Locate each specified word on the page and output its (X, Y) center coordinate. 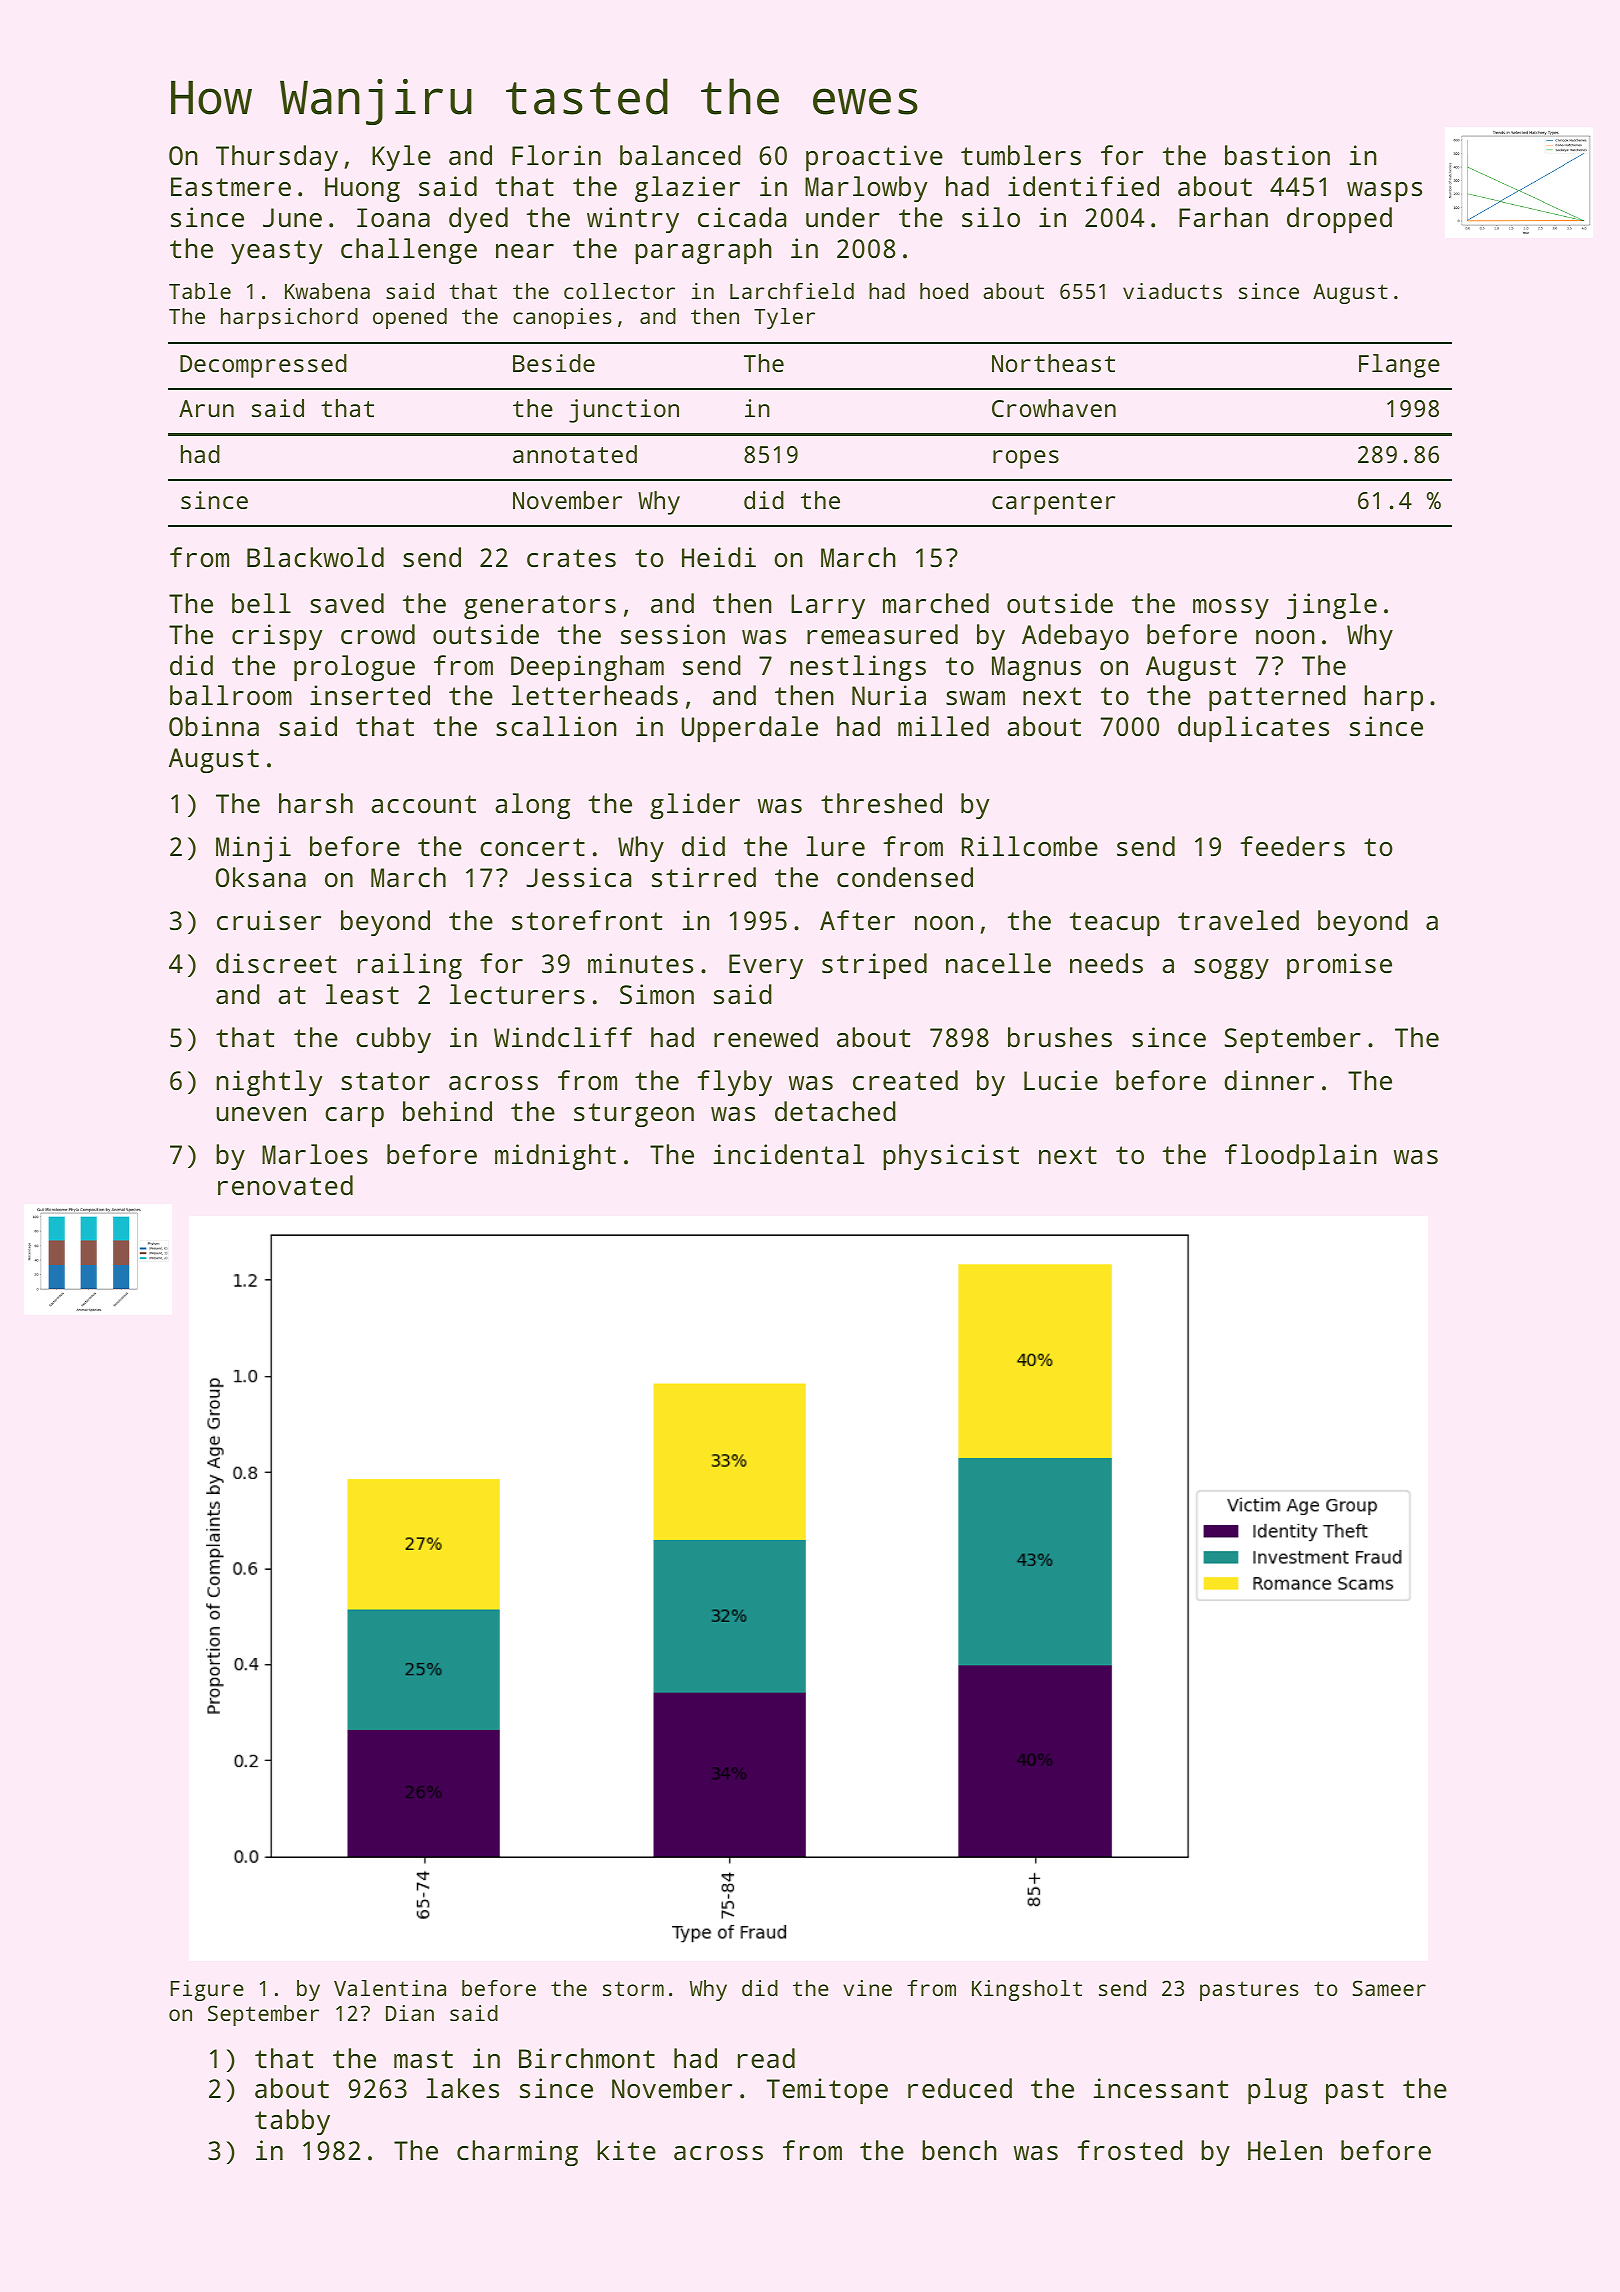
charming (517, 2153)
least (362, 994)
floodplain (1301, 1157)
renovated (285, 1185)
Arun (206, 408)
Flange (1399, 366)
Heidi (719, 557)
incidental (788, 1154)
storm (633, 1989)
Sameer (1389, 1988)
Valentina (390, 1988)
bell (261, 603)
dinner (1269, 1080)
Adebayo (1075, 637)
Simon (657, 994)
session (673, 634)
